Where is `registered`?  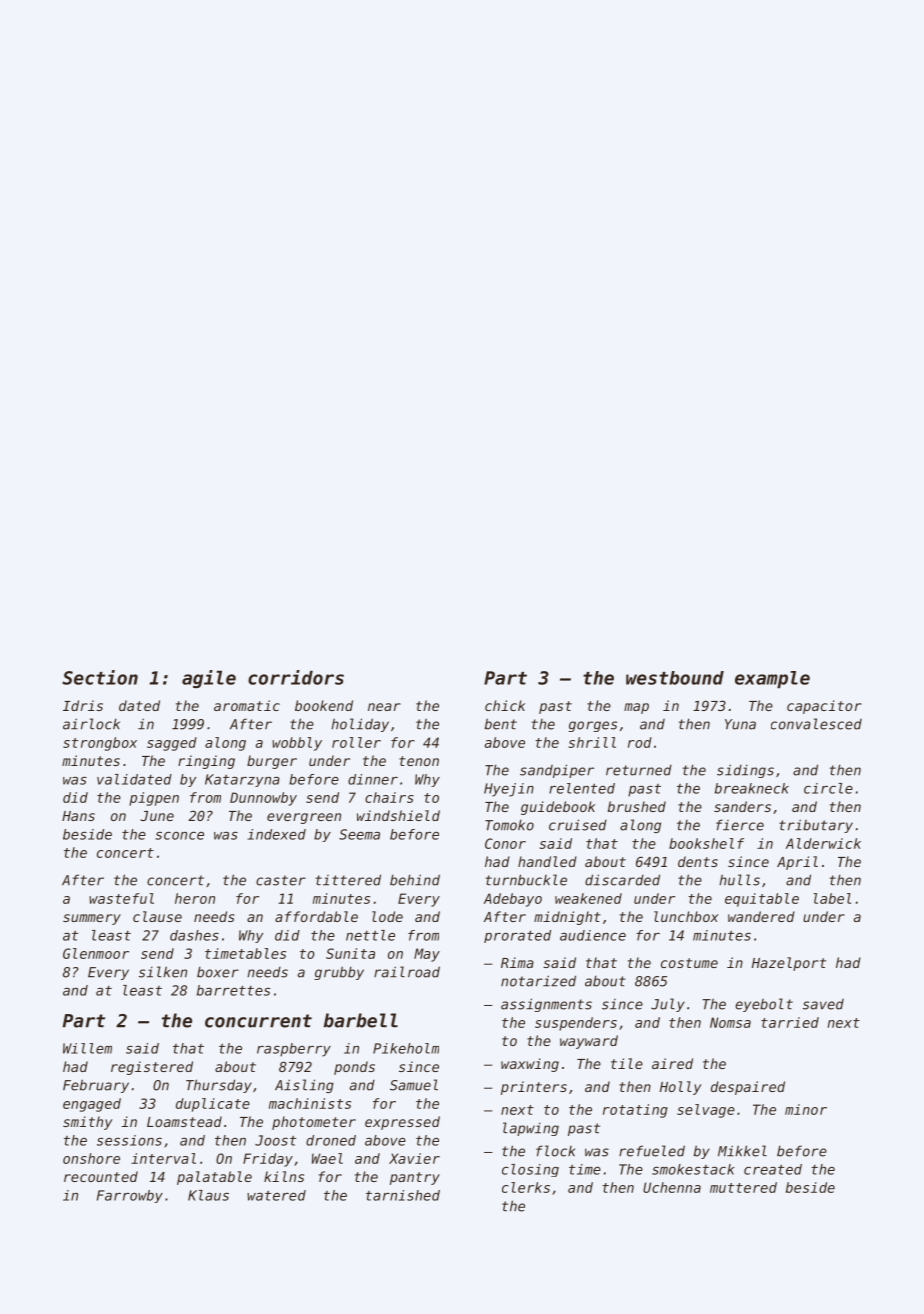
registered is located at coordinates (152, 1068).
